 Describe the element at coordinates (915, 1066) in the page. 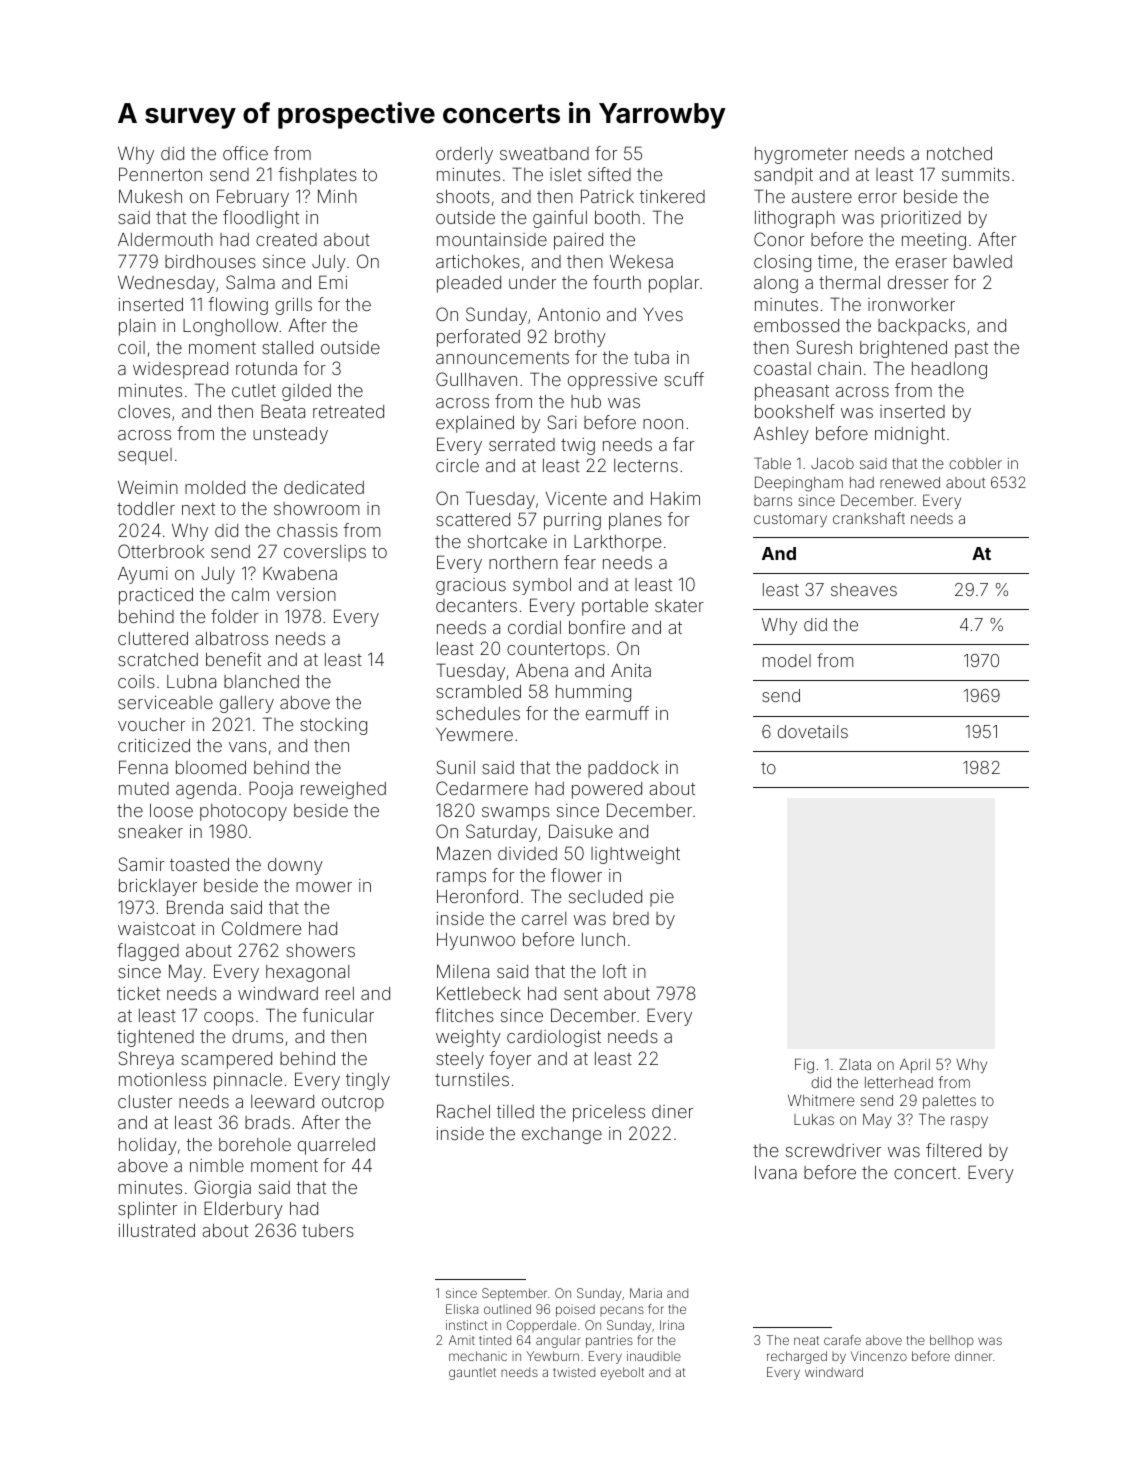

I see `April` at that location.
